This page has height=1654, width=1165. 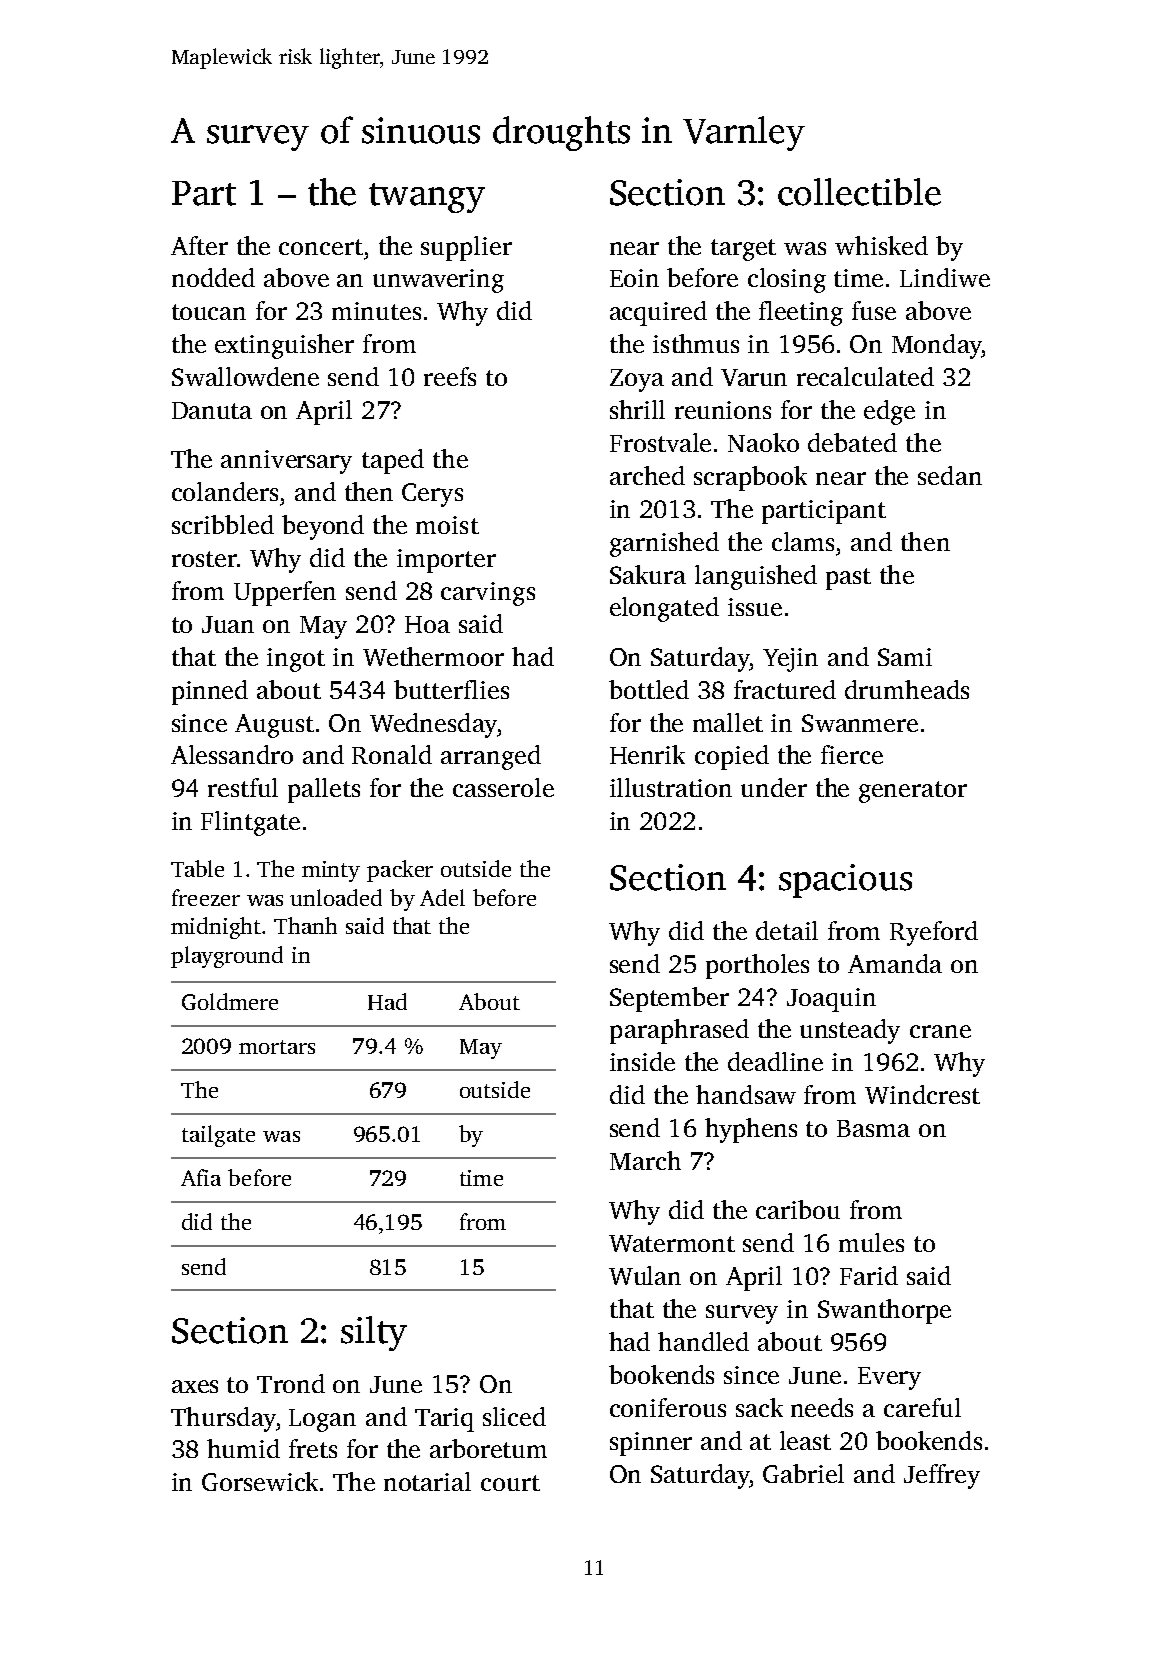 What do you see at coordinates (427, 198) in the page?
I see `twangy` at bounding box center [427, 198].
